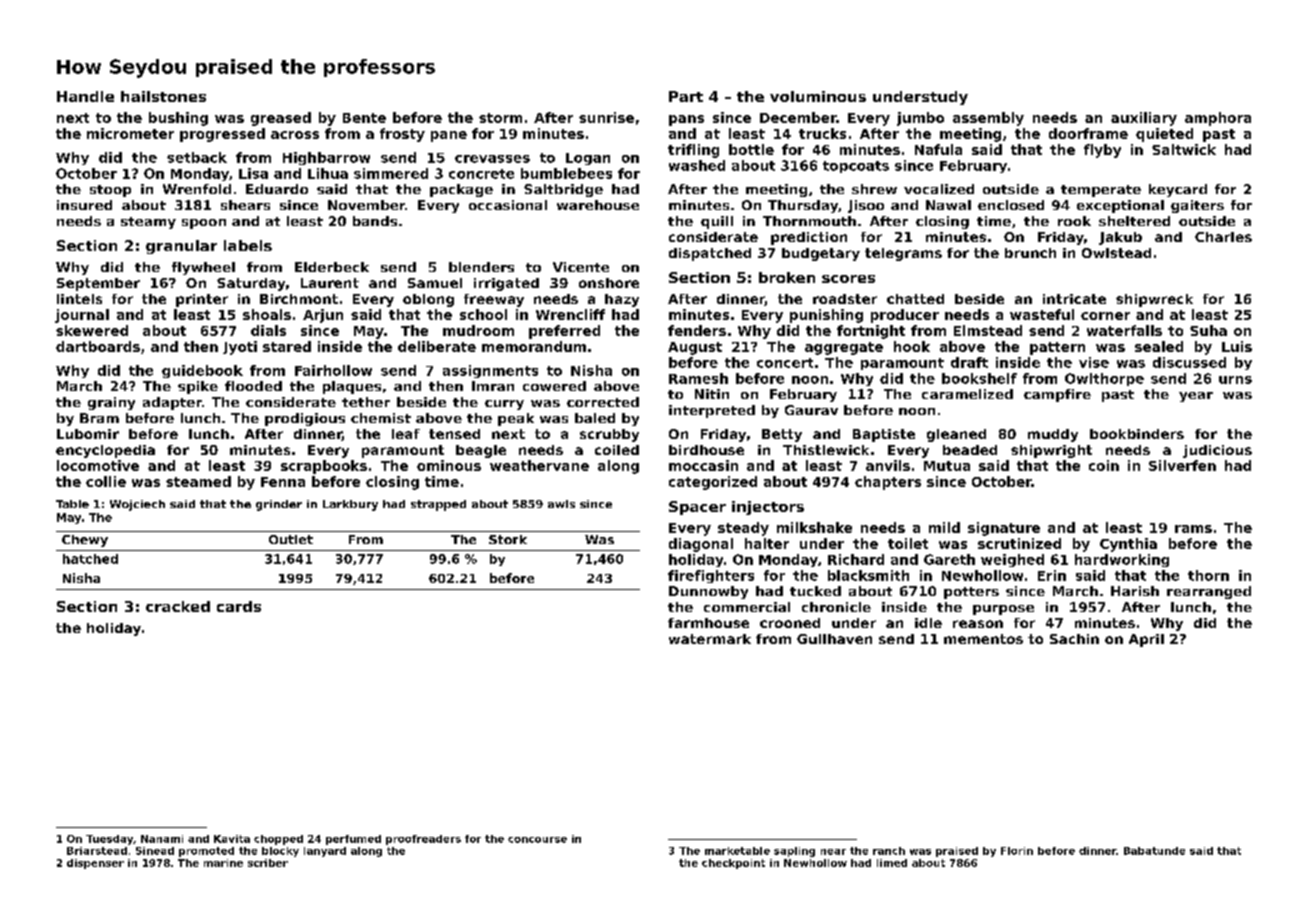 Image resolution: width=1308 pixels, height=924 pixels. What do you see at coordinates (437, 346) in the page?
I see `deliberate` at bounding box center [437, 346].
